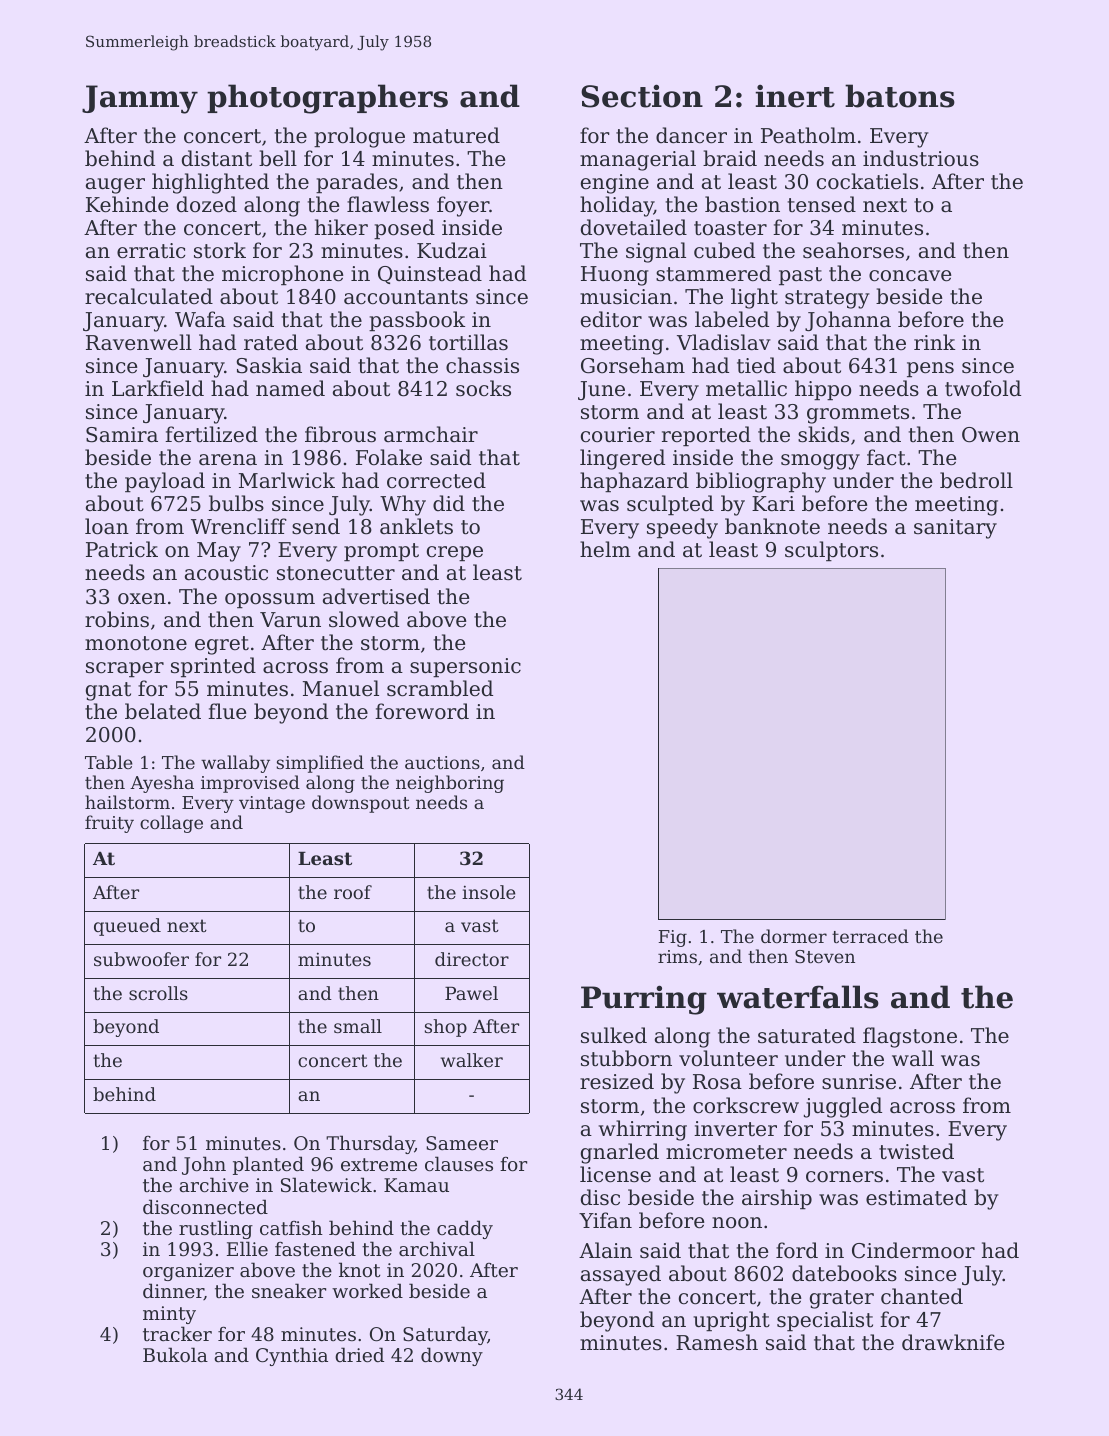 The height and width of the document is (1436, 1109). What do you see at coordinates (136, 643) in the document?
I see `monotone` at bounding box center [136, 643].
